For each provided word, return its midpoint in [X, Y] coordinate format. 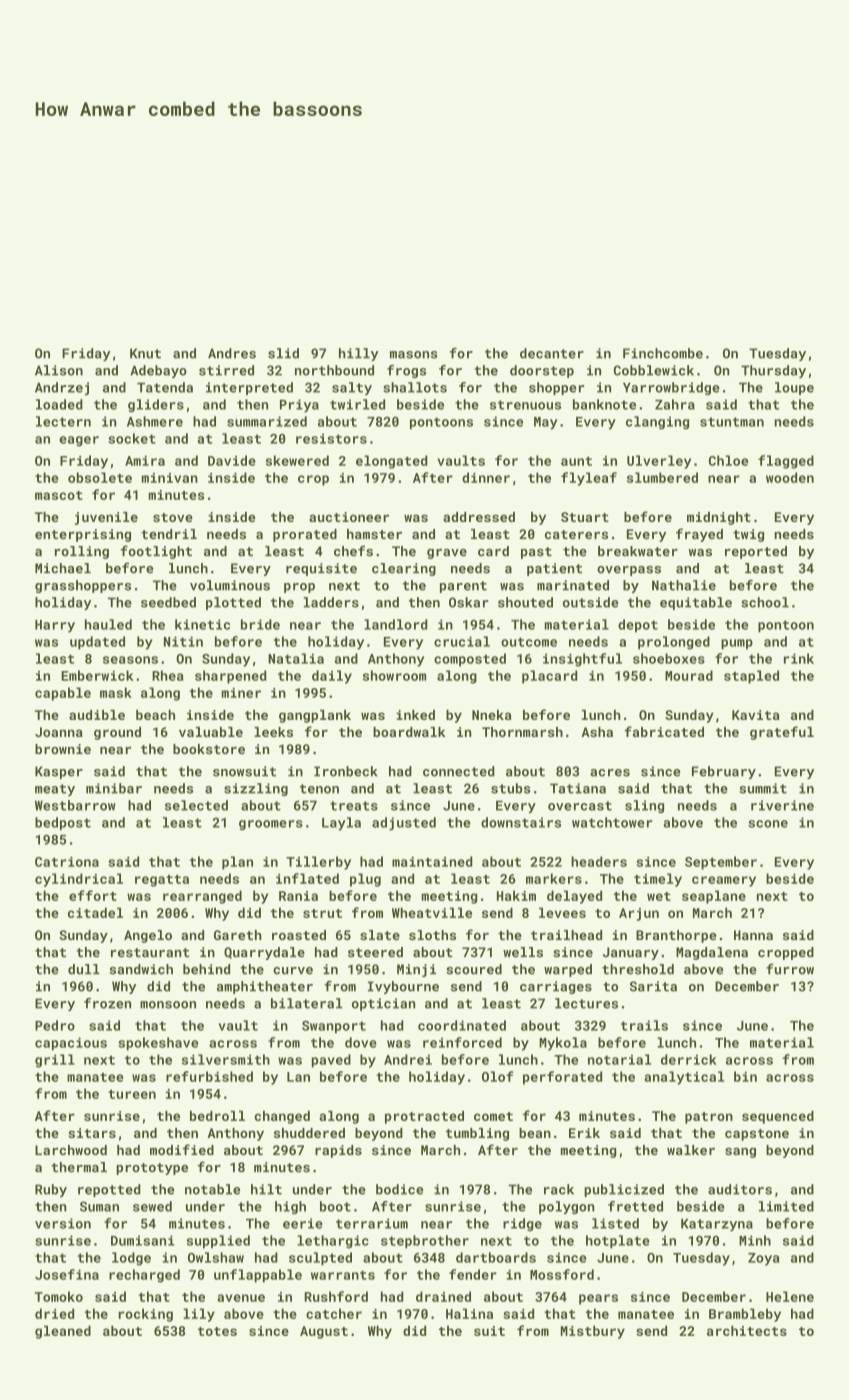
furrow [790, 969]
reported [756, 552]
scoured [474, 969]
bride [260, 624]
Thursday [773, 371]
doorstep [542, 371]
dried [54, 1313]
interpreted [249, 388]
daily [332, 677]
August [324, 1332]
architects [747, 1330]
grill [55, 1061]
